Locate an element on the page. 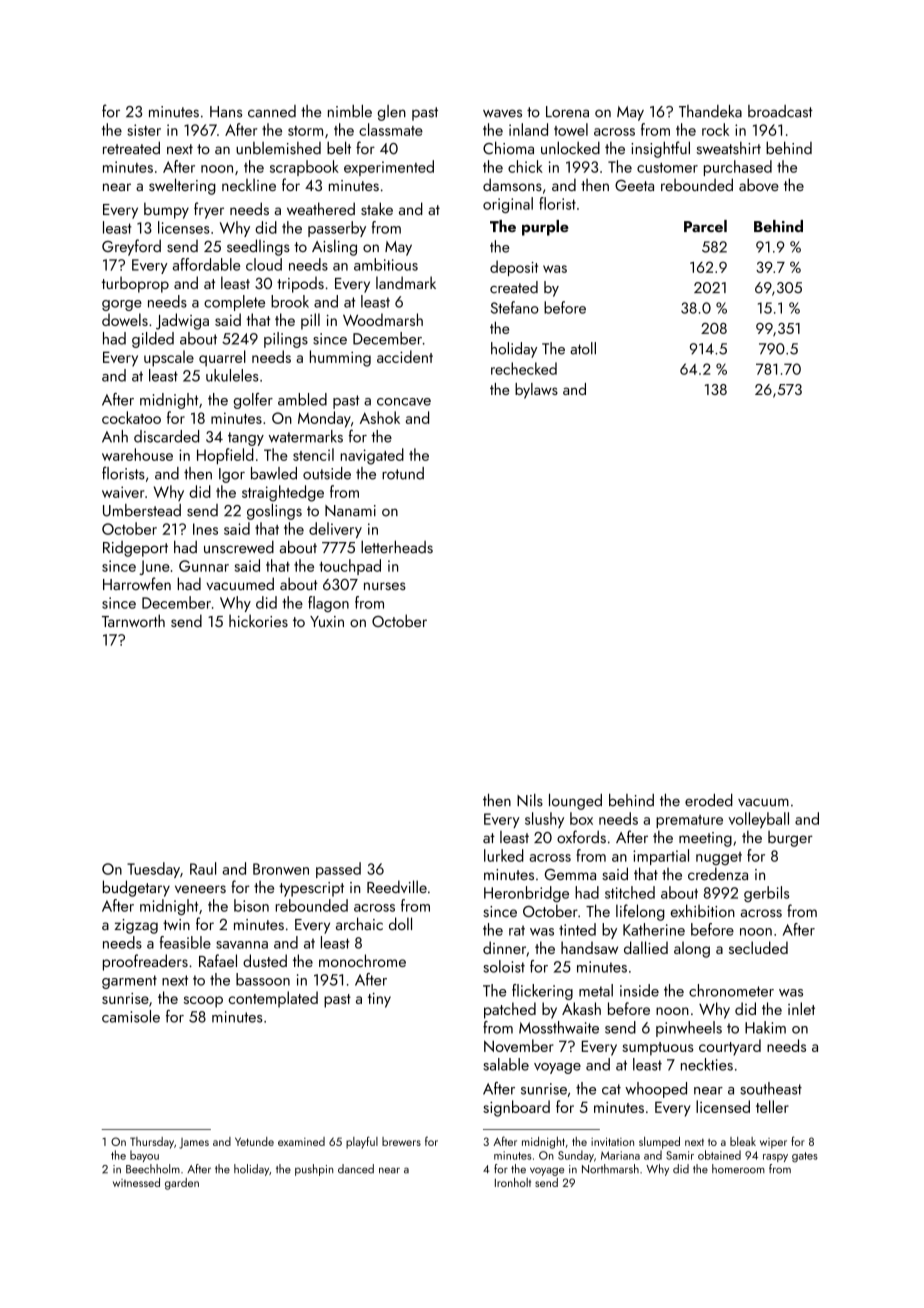  sister is located at coordinates (144, 130).
